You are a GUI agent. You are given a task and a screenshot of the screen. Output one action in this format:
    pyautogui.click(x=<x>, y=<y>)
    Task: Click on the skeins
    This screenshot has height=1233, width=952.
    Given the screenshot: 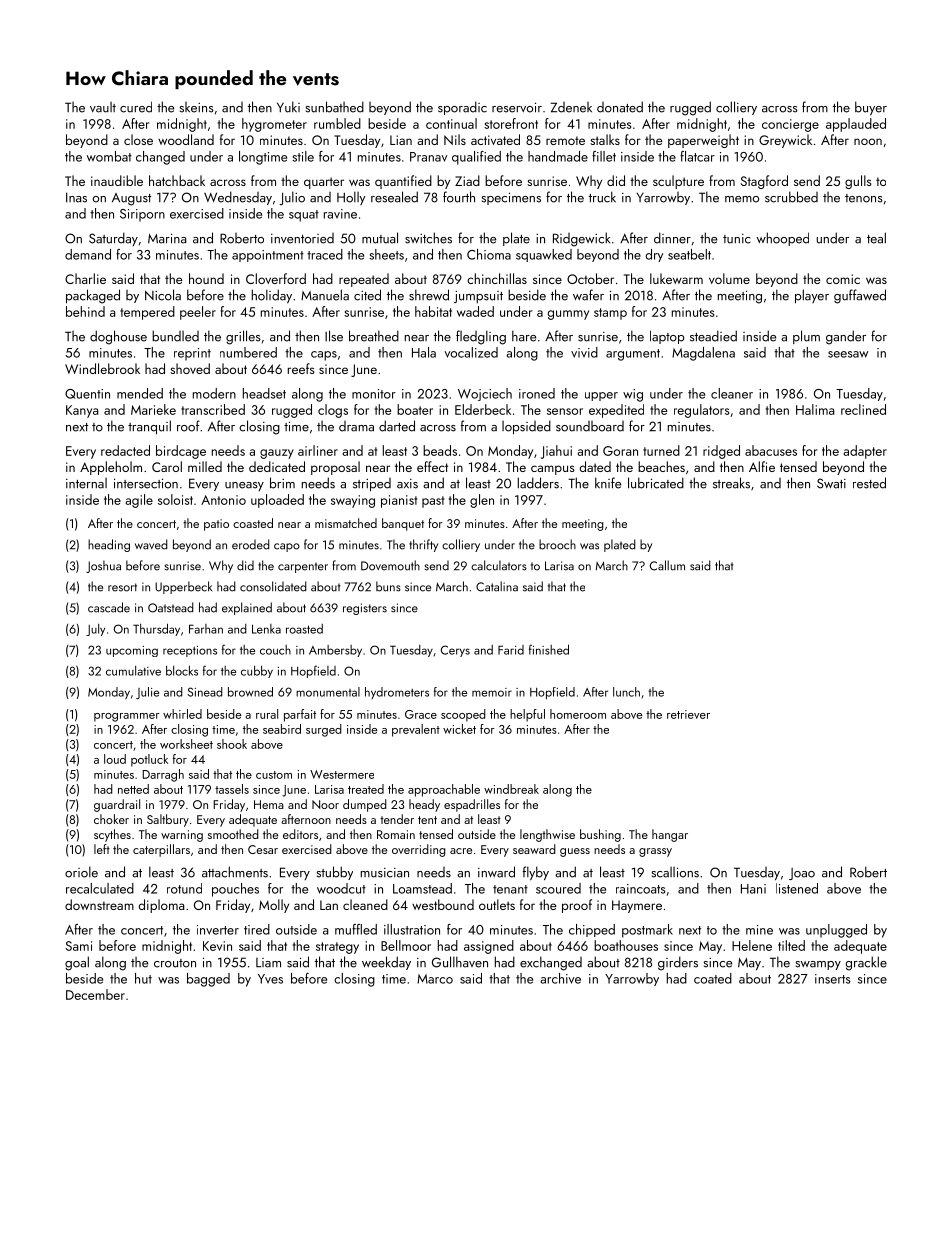 What is the action you would take?
    pyautogui.click(x=197, y=107)
